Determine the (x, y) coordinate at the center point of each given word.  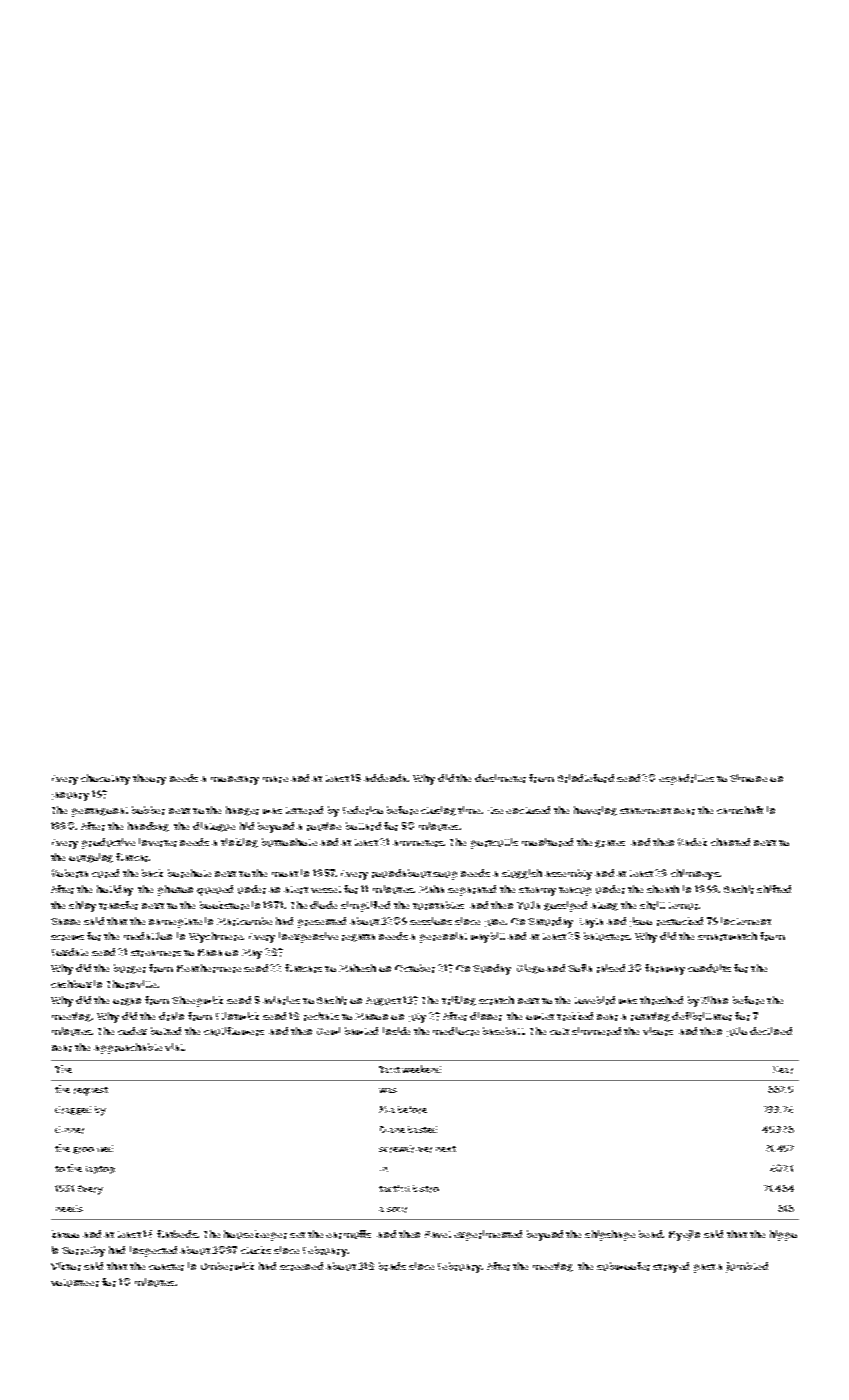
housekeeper (255, 1235)
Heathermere (209, 968)
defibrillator (702, 1016)
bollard (363, 826)
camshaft (740, 810)
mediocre (456, 1031)
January (70, 796)
